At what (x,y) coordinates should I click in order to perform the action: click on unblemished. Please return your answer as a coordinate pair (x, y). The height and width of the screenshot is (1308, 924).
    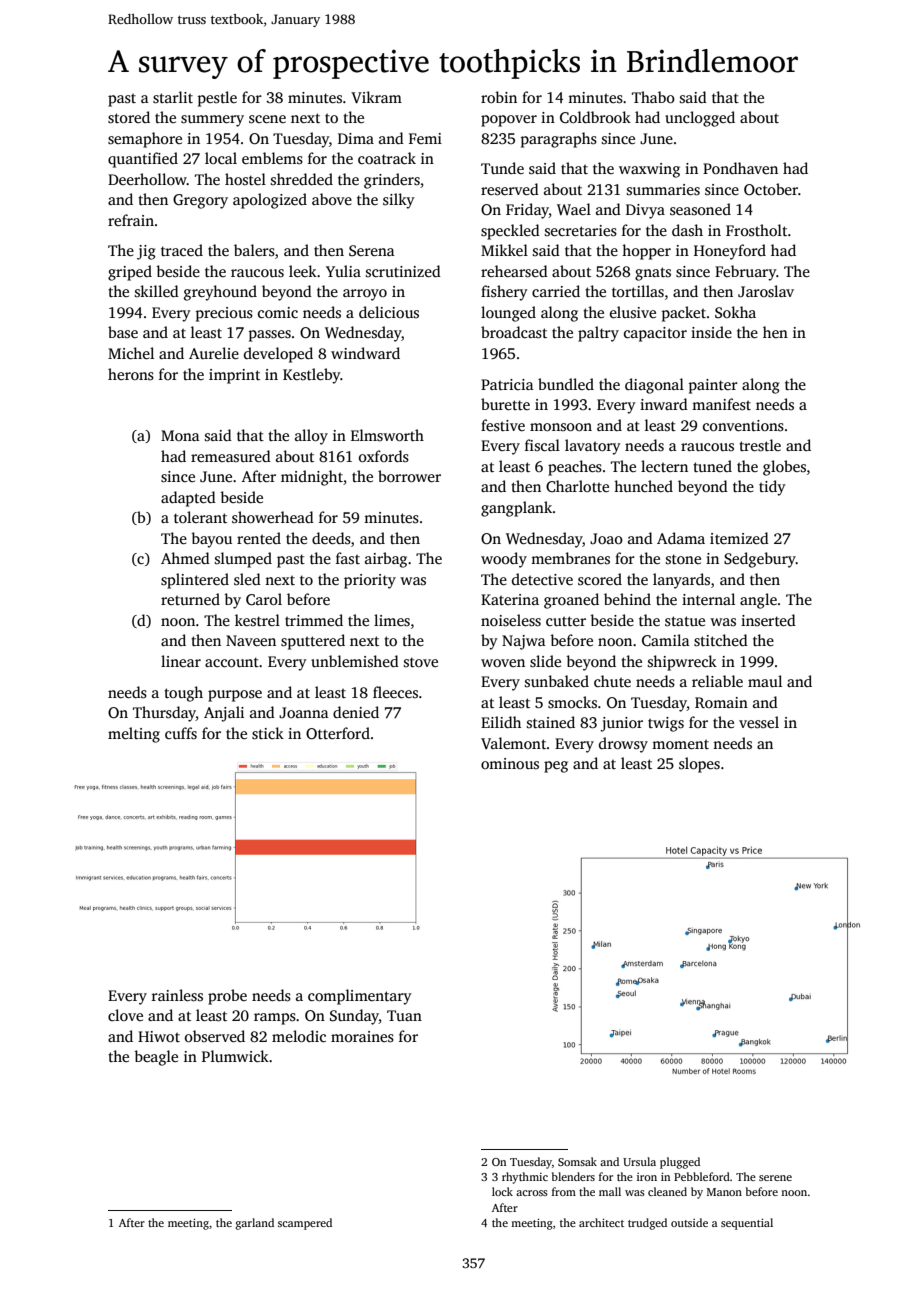
    Looking at the image, I should click on (355, 661).
